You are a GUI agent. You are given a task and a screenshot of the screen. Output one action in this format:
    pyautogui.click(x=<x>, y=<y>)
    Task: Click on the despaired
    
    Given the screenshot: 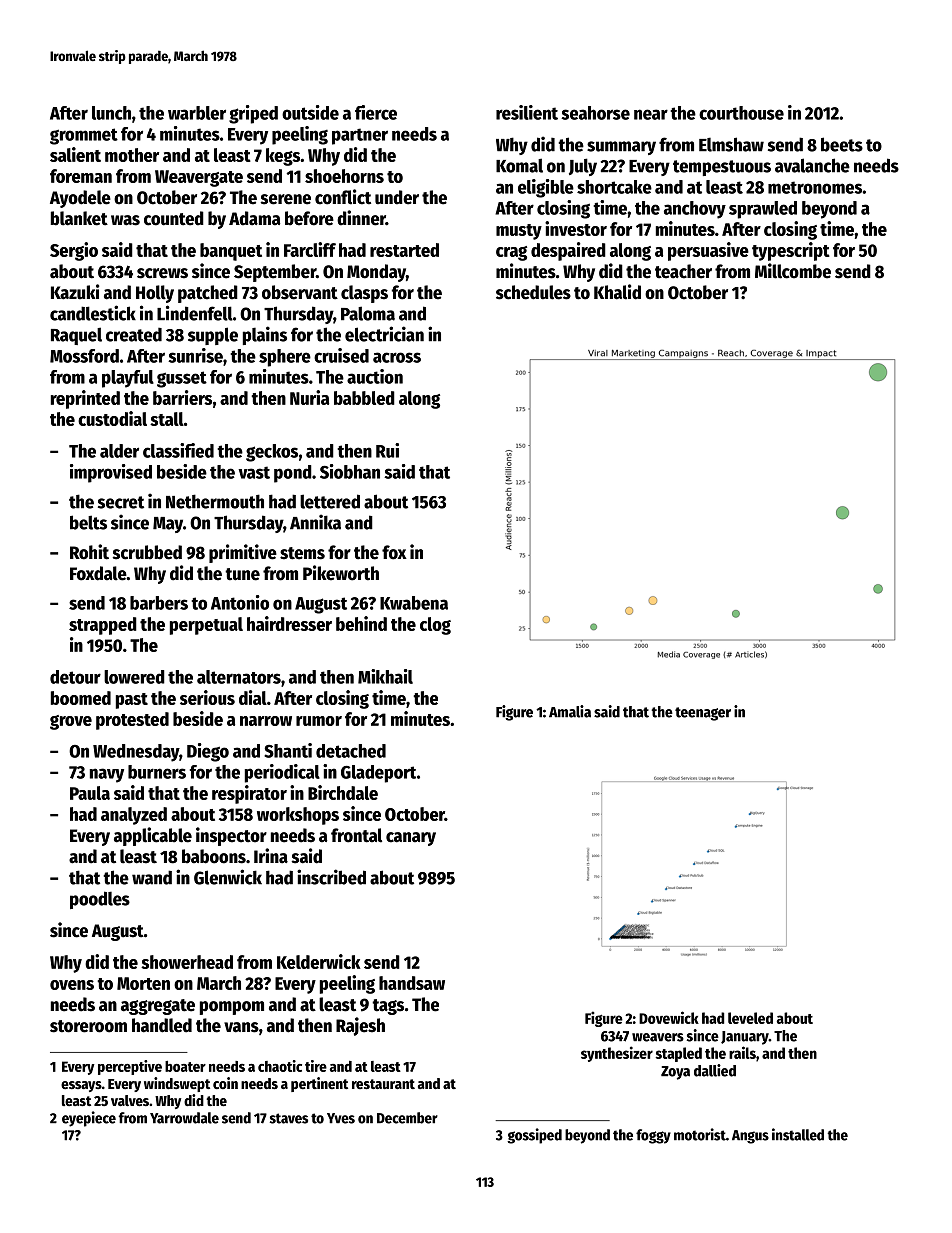 What is the action you would take?
    pyautogui.click(x=568, y=251)
